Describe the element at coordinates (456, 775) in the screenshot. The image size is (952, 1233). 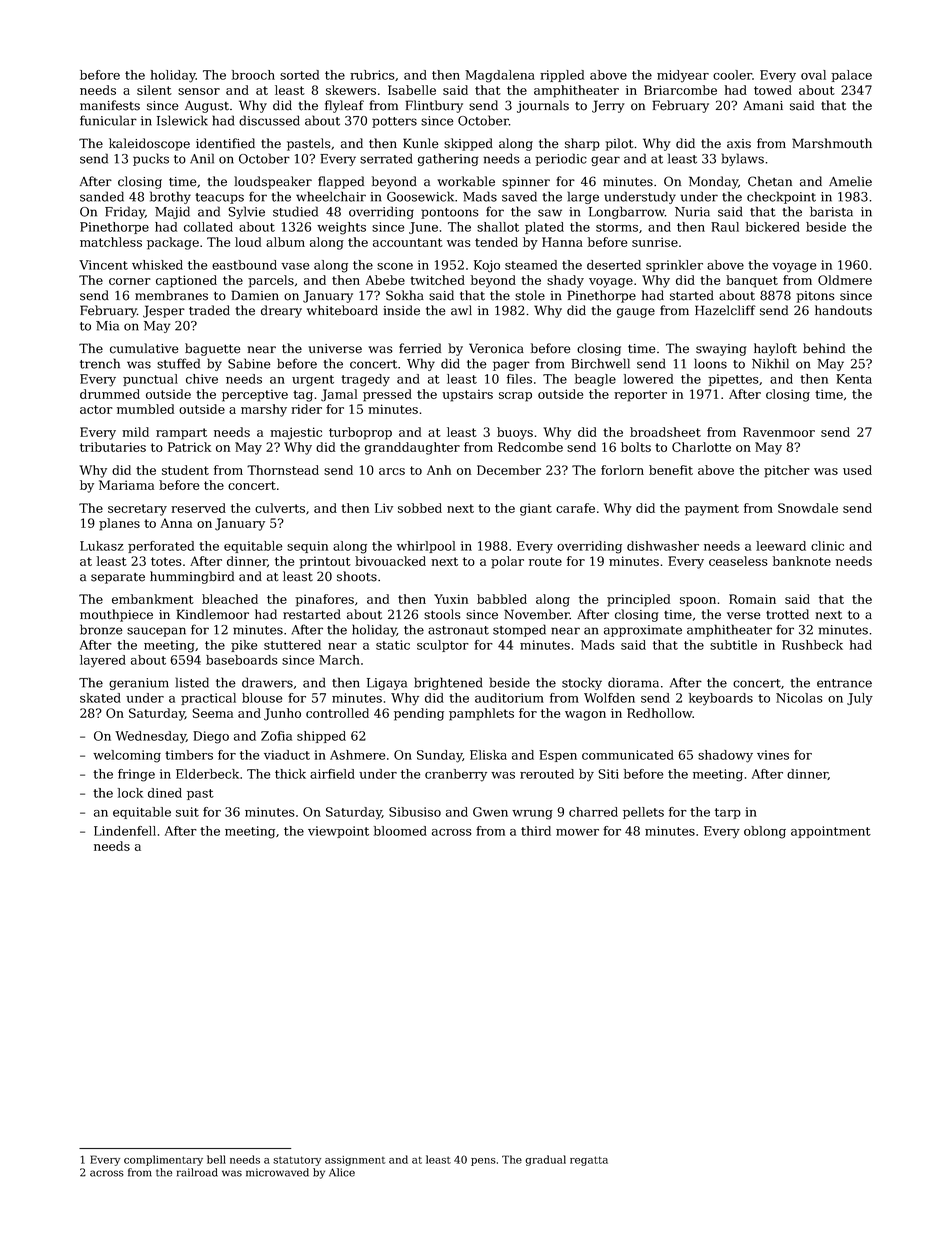
I see `cranberry` at that location.
